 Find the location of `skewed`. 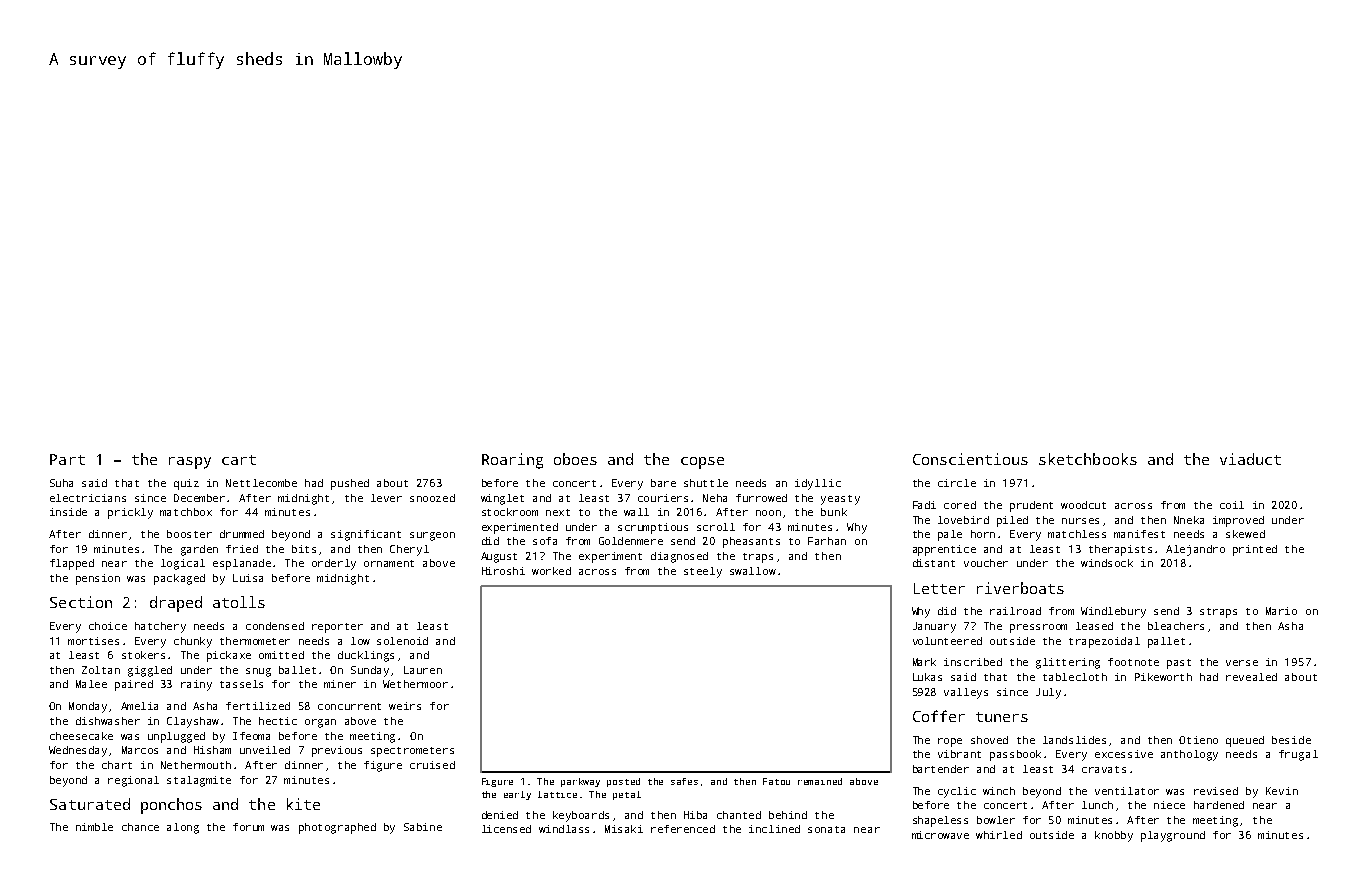

skewed is located at coordinates (1245, 534).
